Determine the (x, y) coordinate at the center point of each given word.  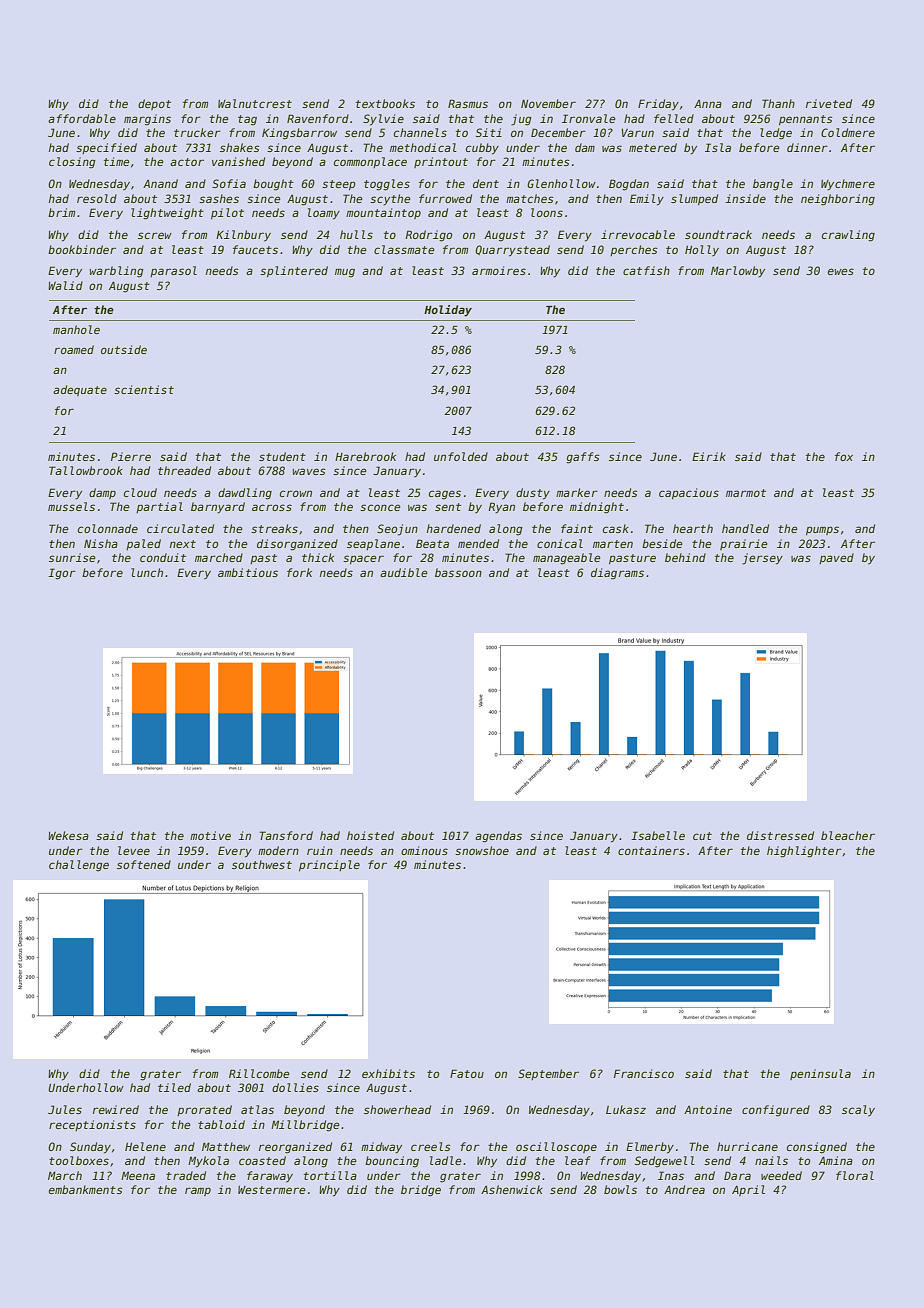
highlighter (804, 852)
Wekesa (68, 835)
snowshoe (482, 850)
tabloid (221, 1124)
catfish (646, 270)
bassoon (458, 572)
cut (702, 836)
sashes (219, 198)
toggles (387, 185)
